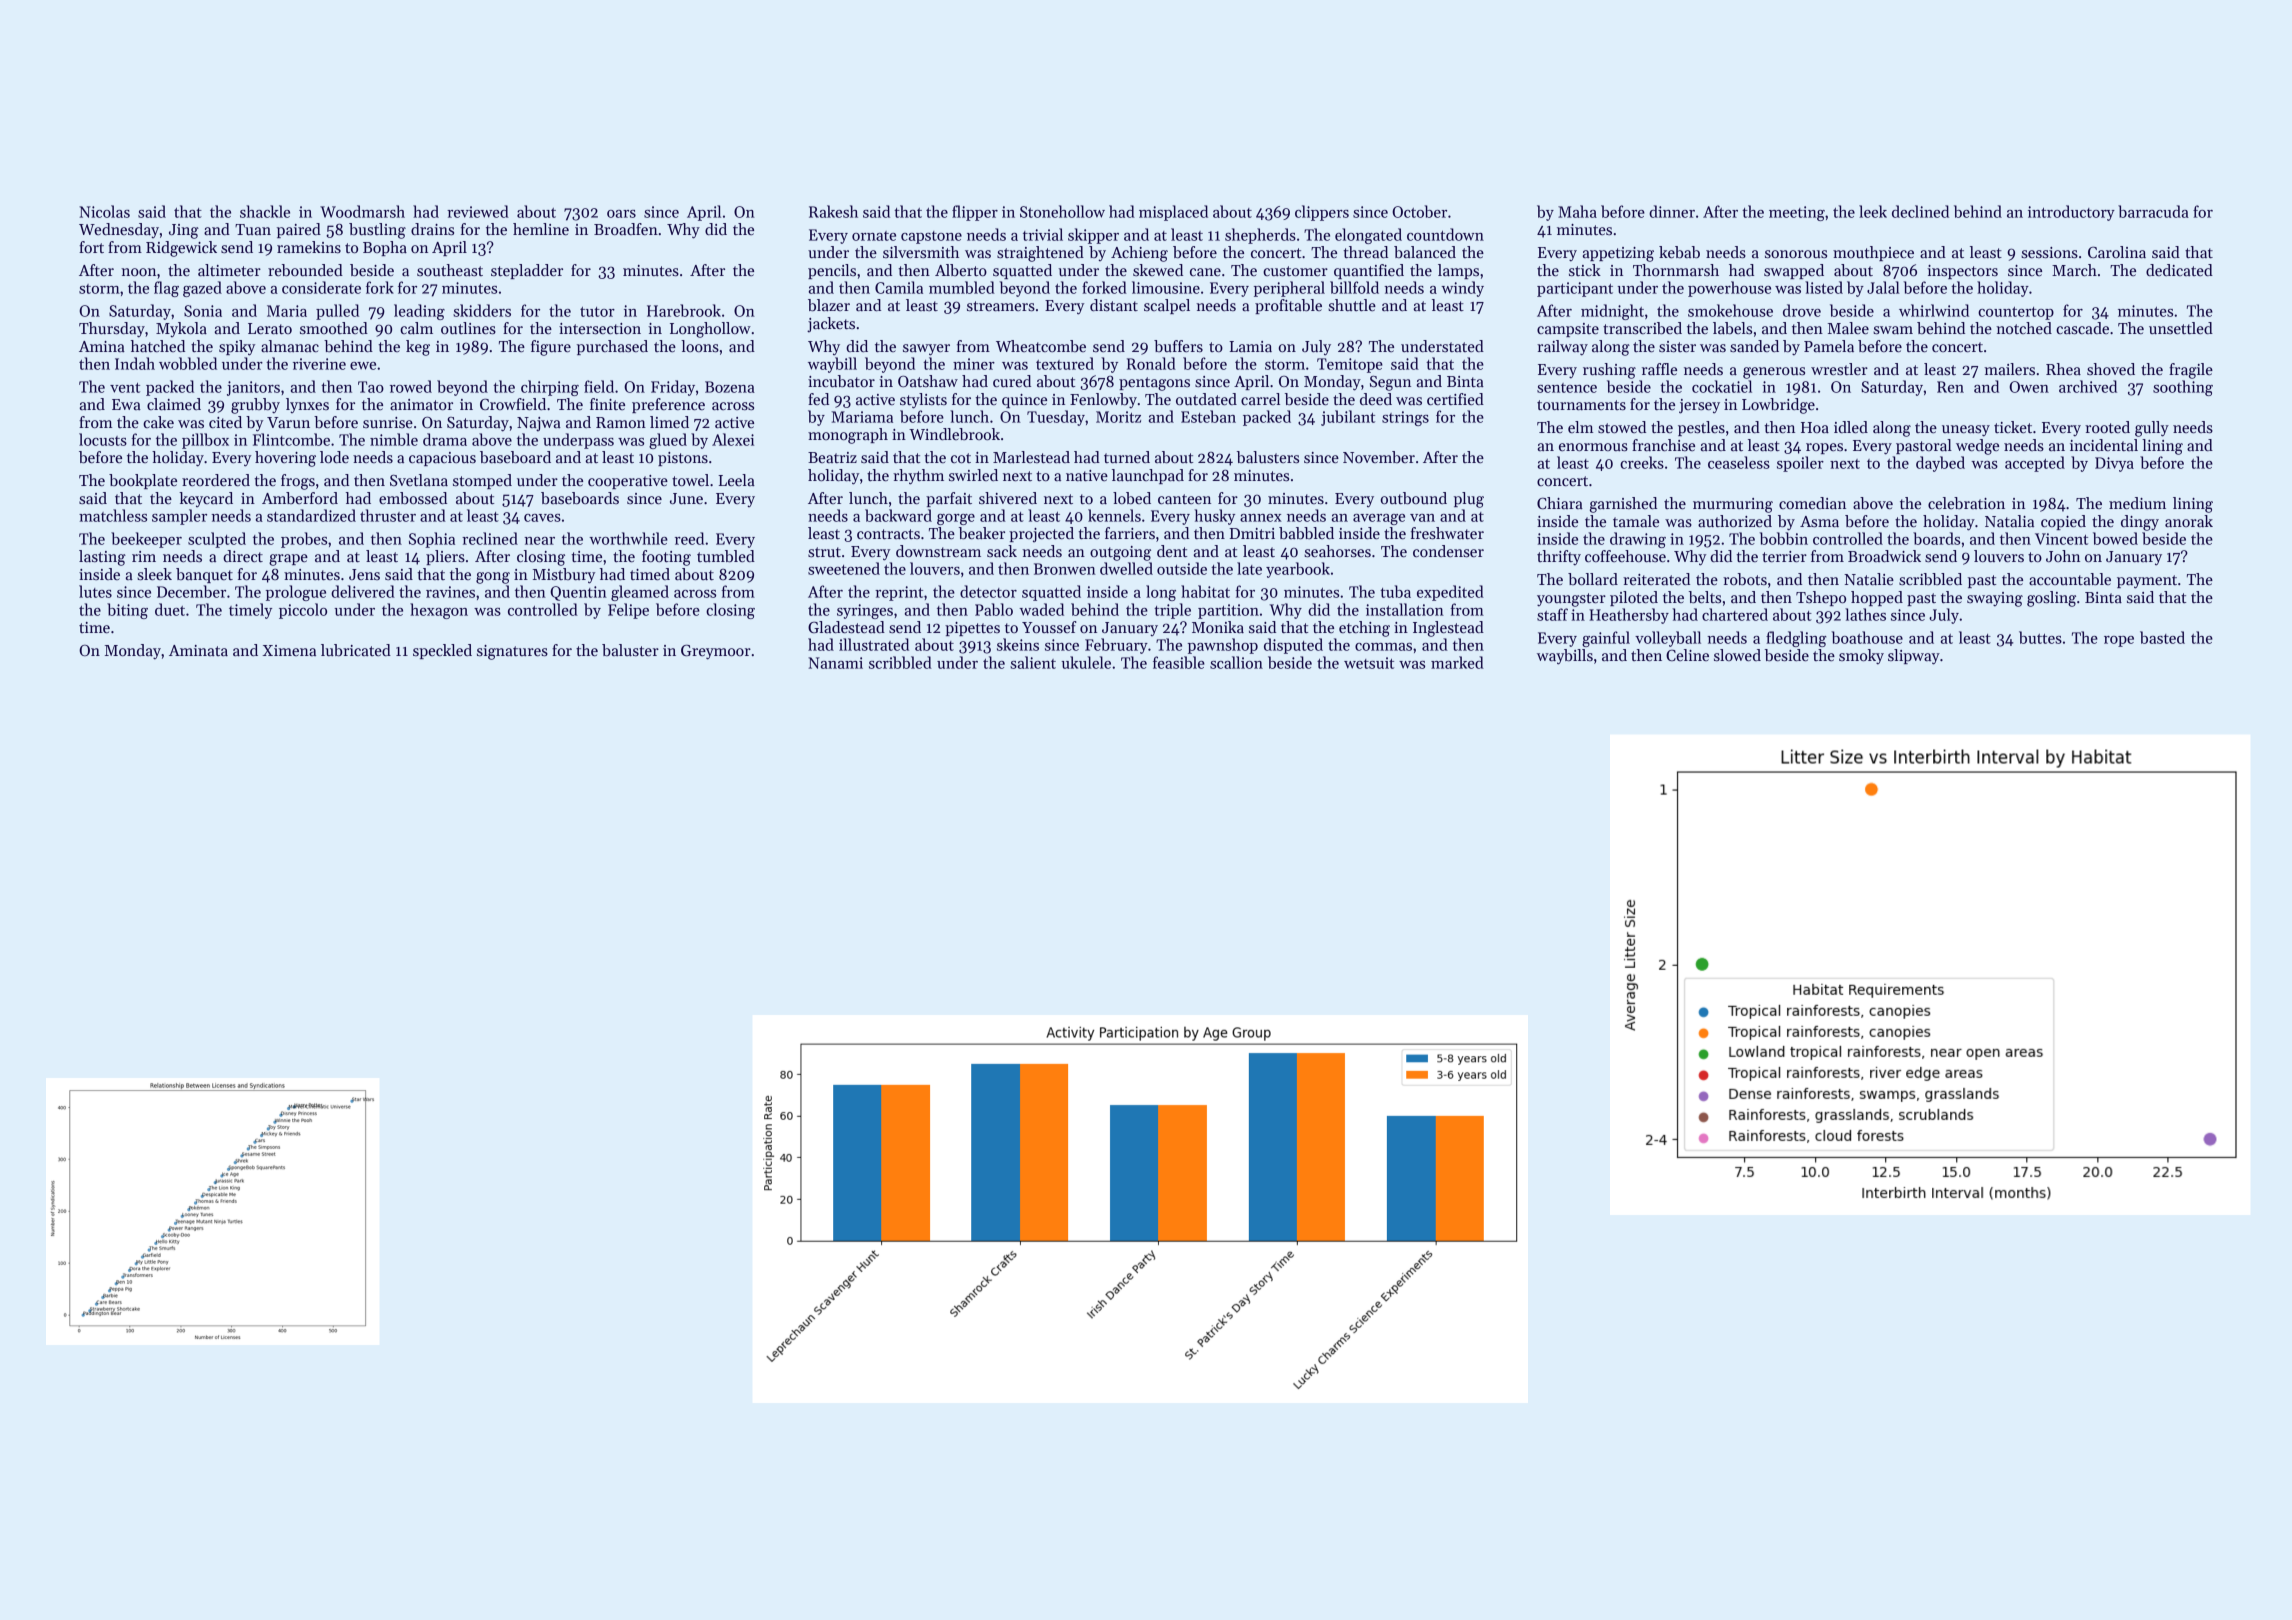 The image size is (2292, 1620). What do you see at coordinates (972, 629) in the page?
I see `pipettes` at bounding box center [972, 629].
